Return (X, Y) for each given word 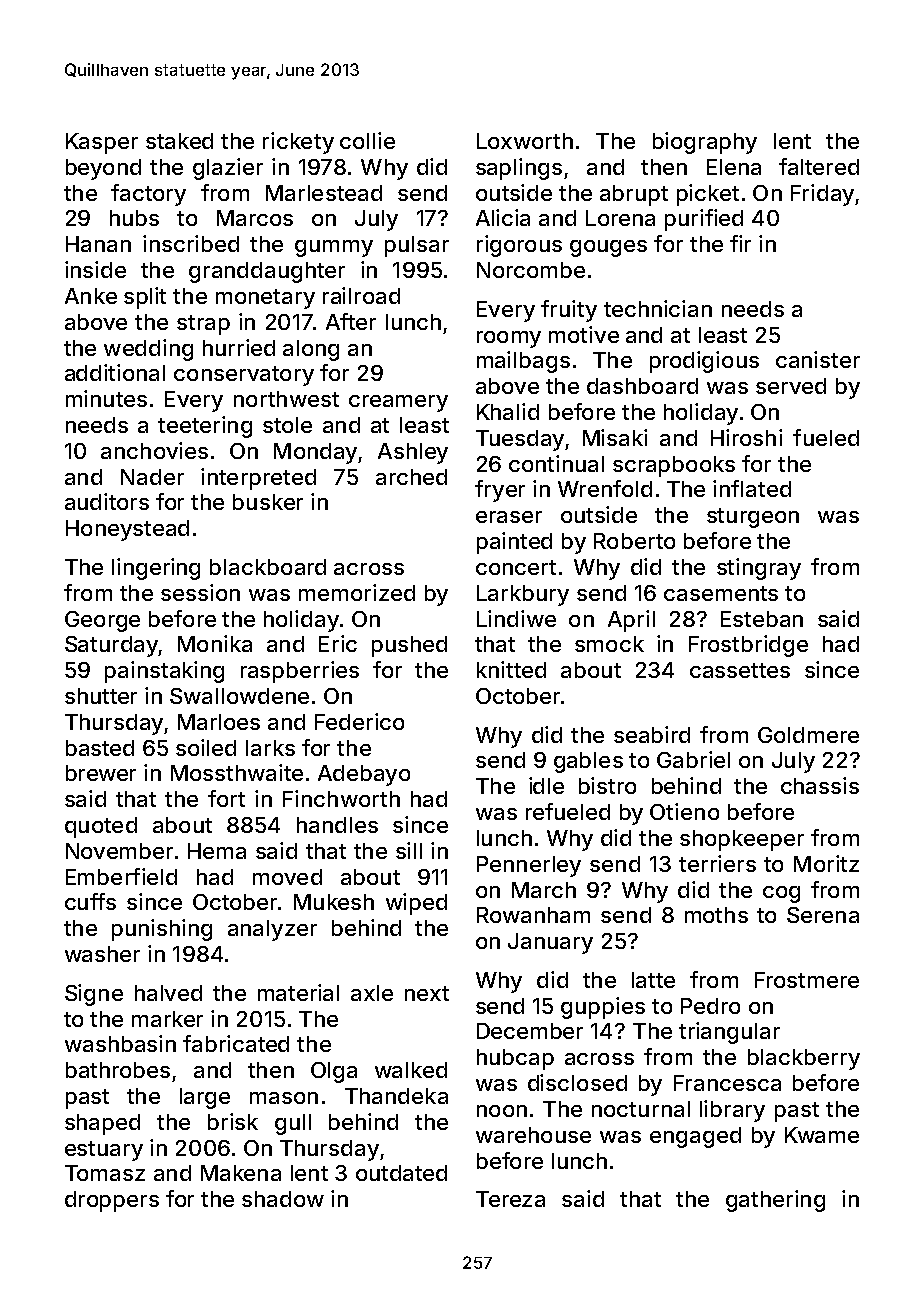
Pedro (710, 1006)
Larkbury (523, 595)
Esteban (762, 619)
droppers (112, 1201)
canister (818, 359)
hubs (134, 218)
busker (268, 502)
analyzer (272, 930)
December (530, 1031)
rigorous (519, 246)
